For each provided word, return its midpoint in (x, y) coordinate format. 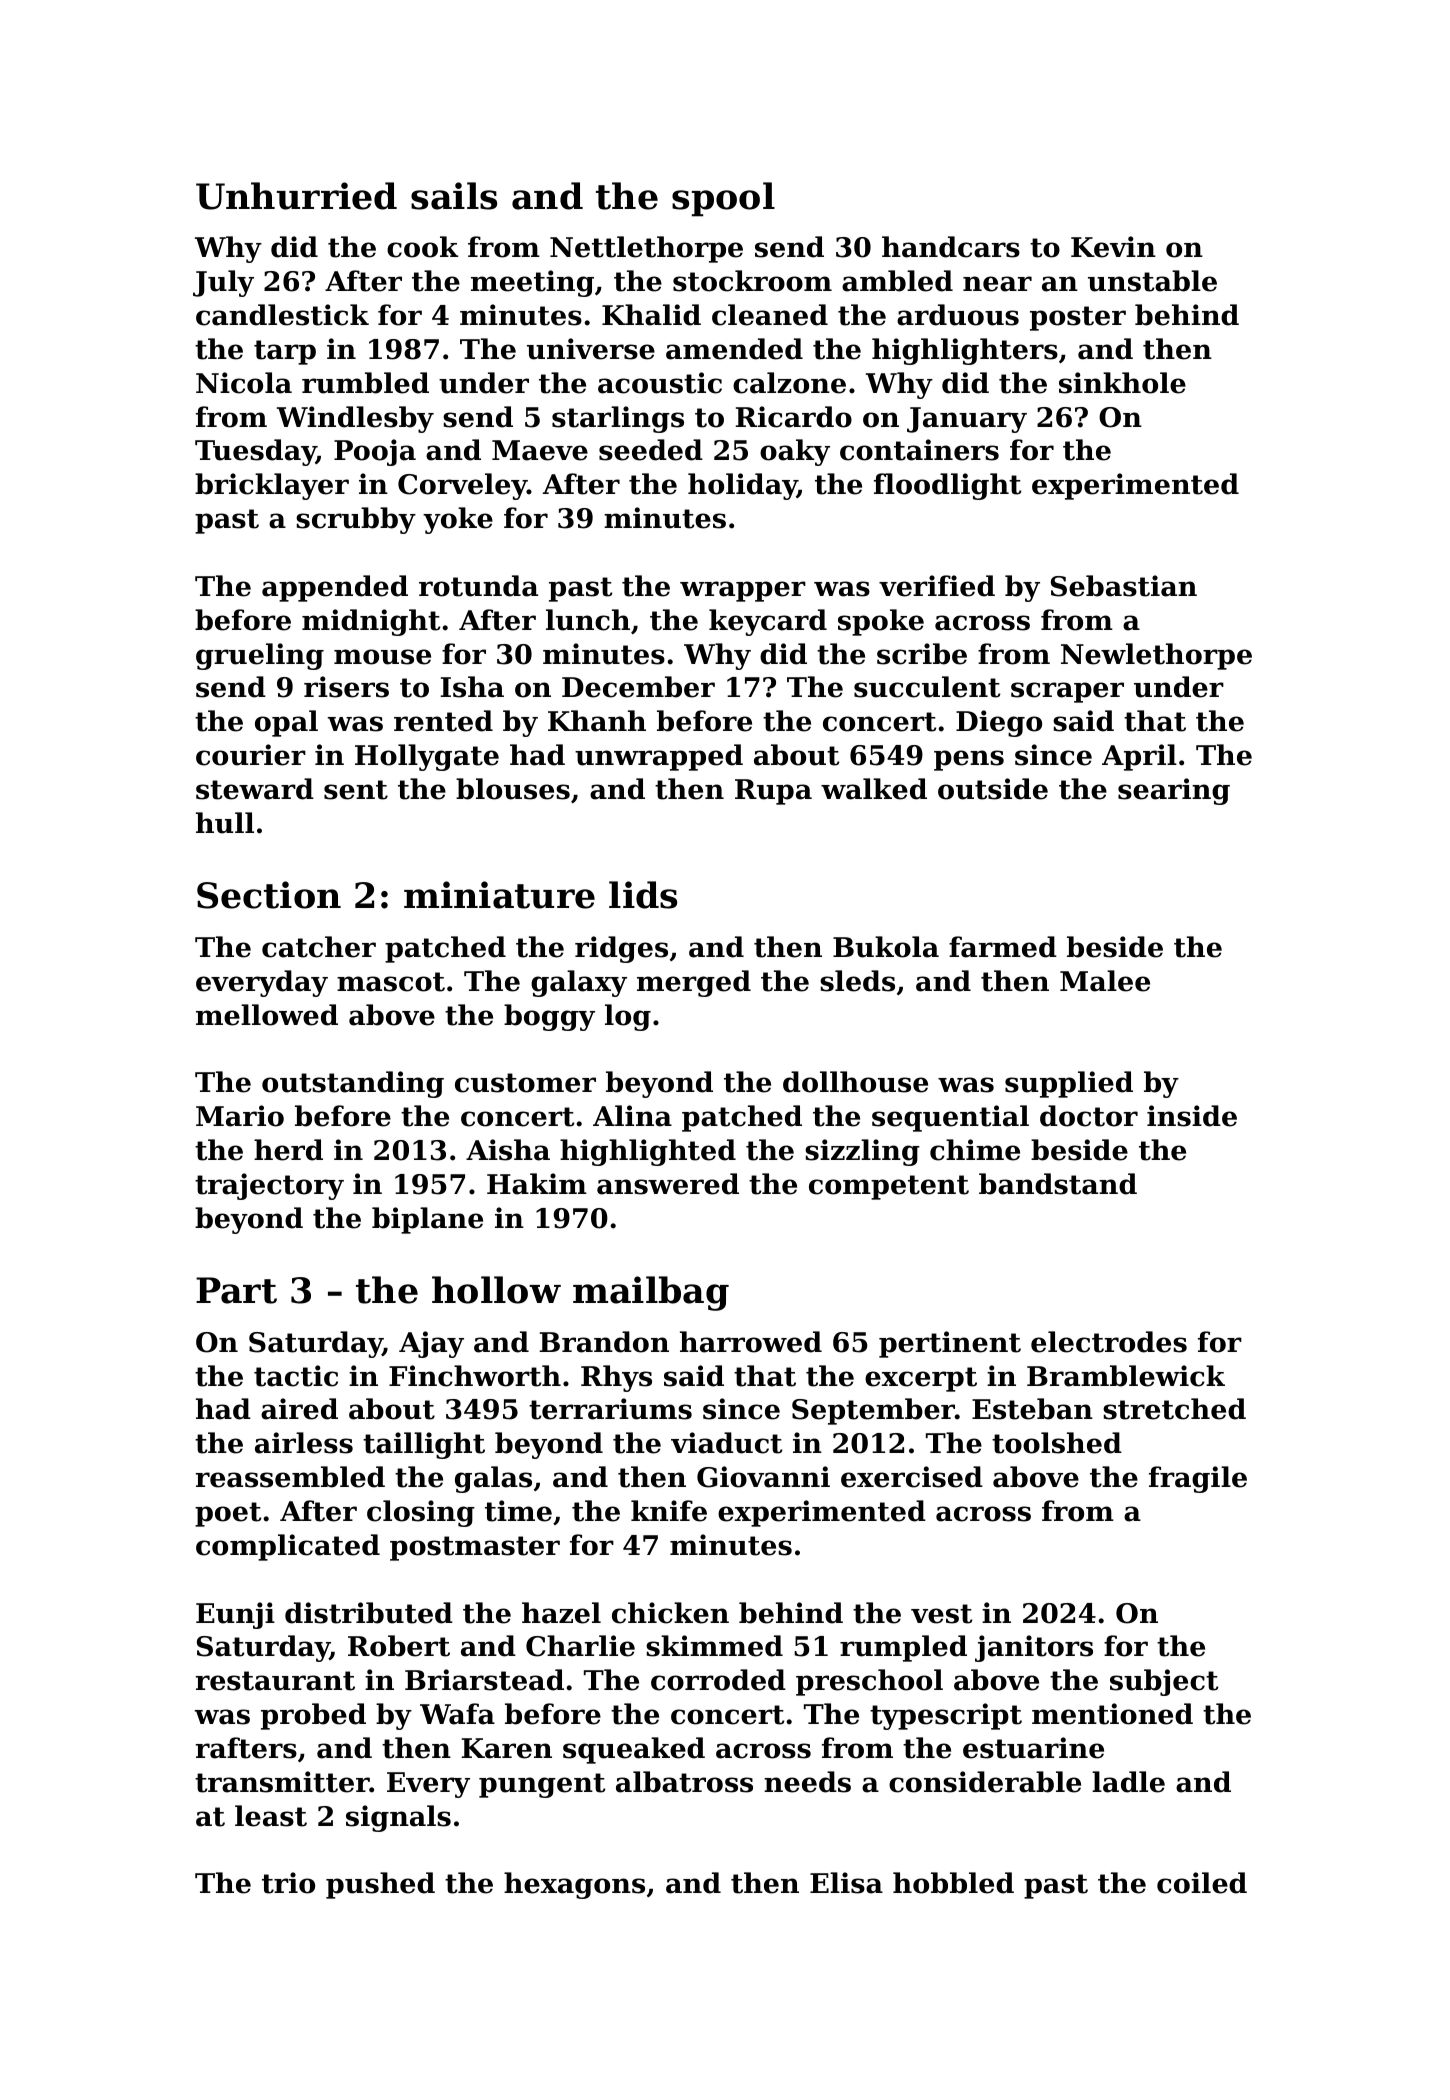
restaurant (275, 1681)
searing (1174, 791)
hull (225, 823)
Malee (1105, 981)
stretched (1174, 1409)
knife (669, 1511)
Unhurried (296, 196)
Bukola (886, 947)
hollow (496, 1290)
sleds (857, 981)
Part (236, 1290)
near (997, 284)
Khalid (651, 315)
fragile (1198, 1479)
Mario (240, 1116)
